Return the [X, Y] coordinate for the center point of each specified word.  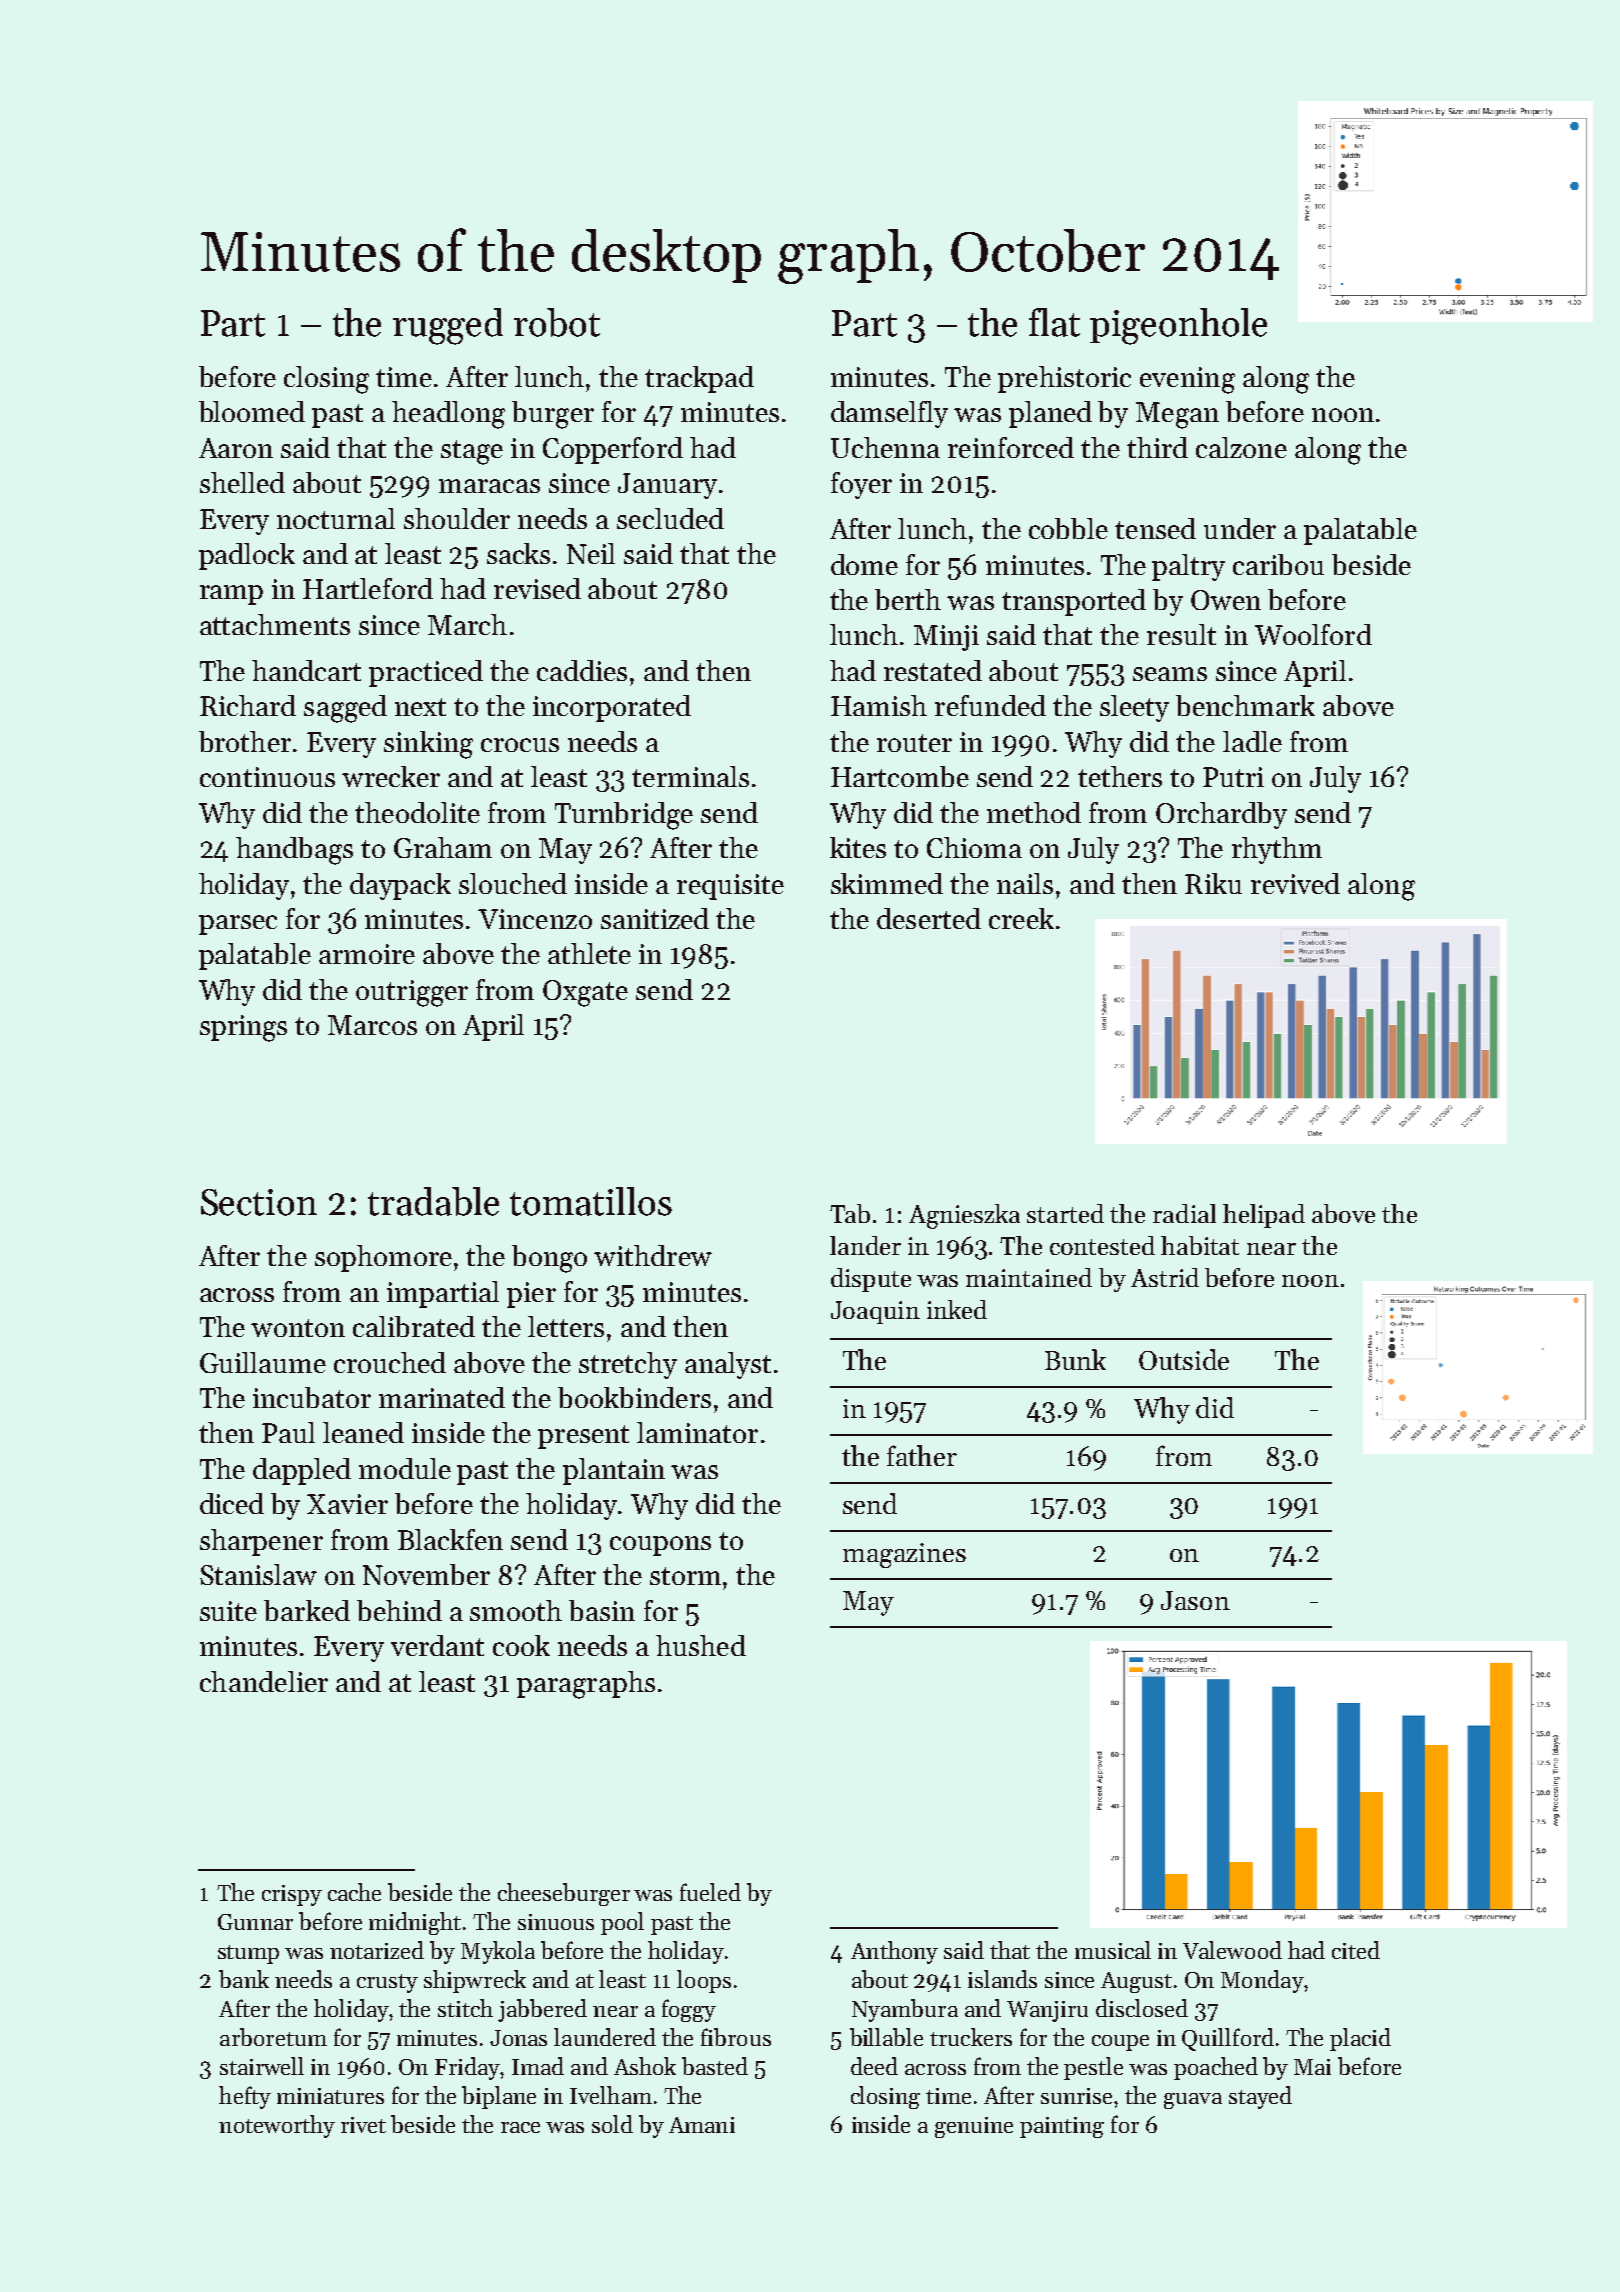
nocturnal [336, 518]
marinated [442, 1397]
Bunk [1075, 1359]
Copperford [613, 450]
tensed [1155, 528]
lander [865, 1245]
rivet [363, 2125]
